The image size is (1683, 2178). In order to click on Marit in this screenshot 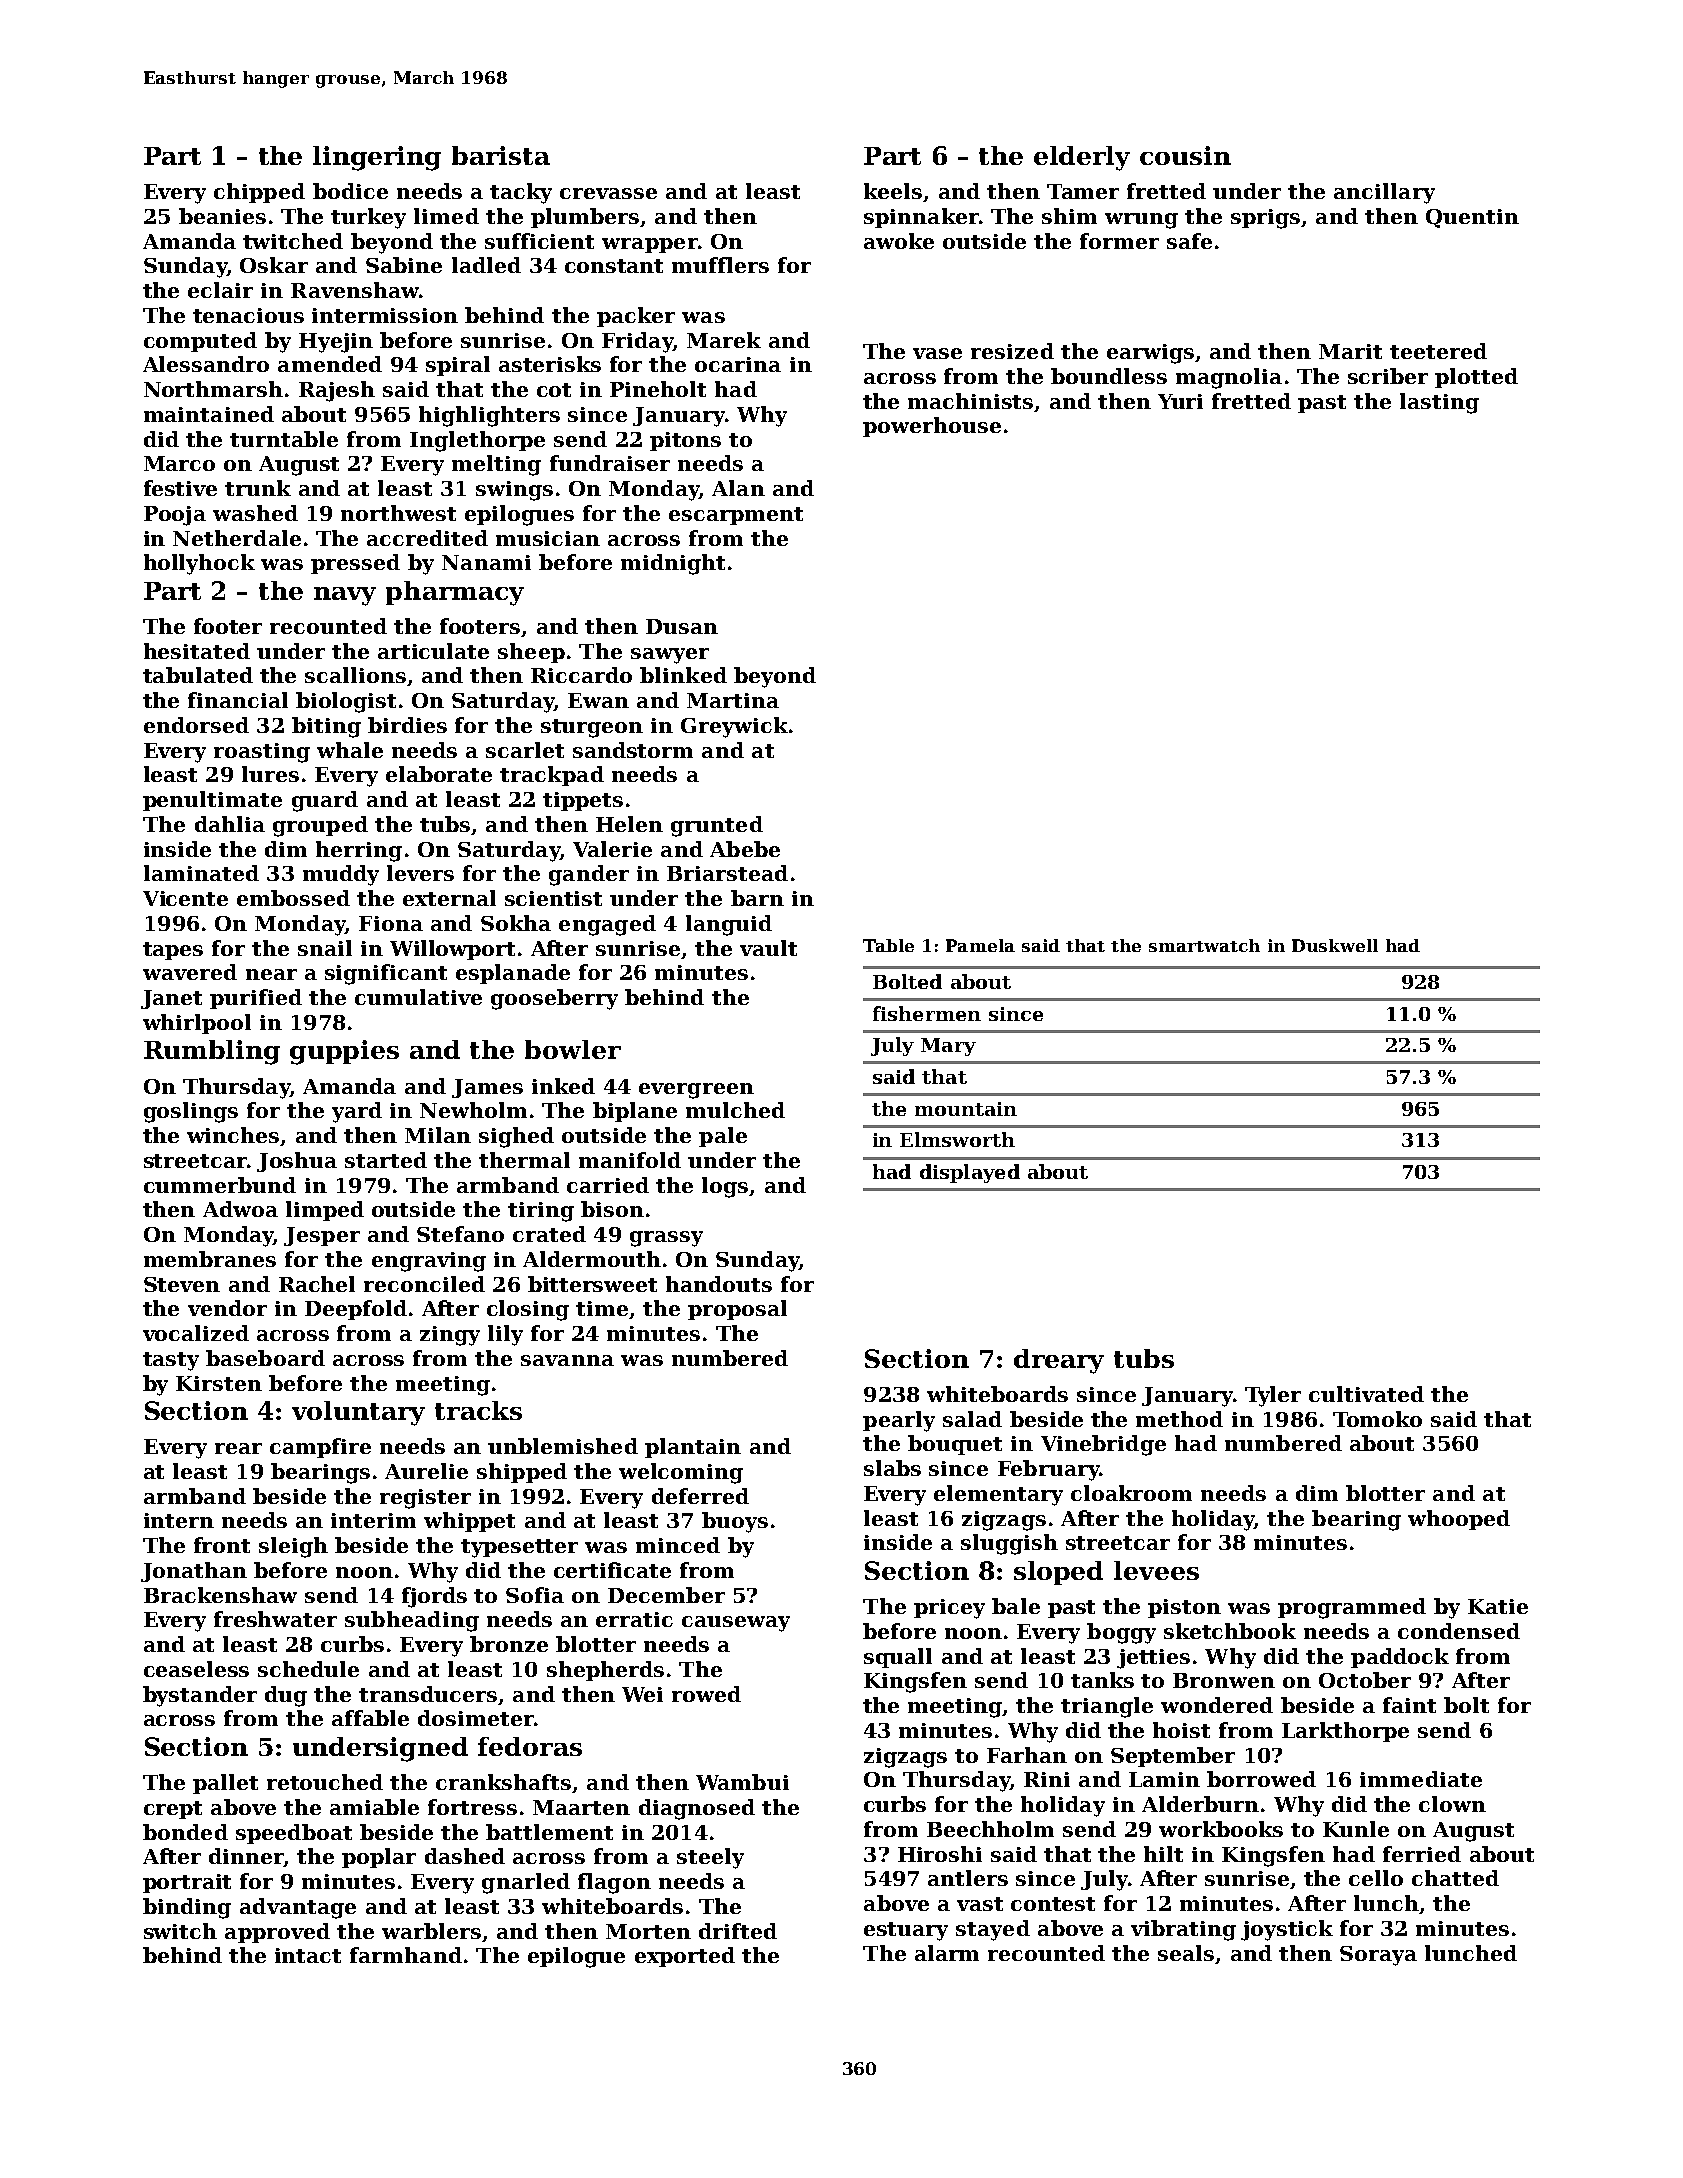, I will do `click(1350, 351)`.
